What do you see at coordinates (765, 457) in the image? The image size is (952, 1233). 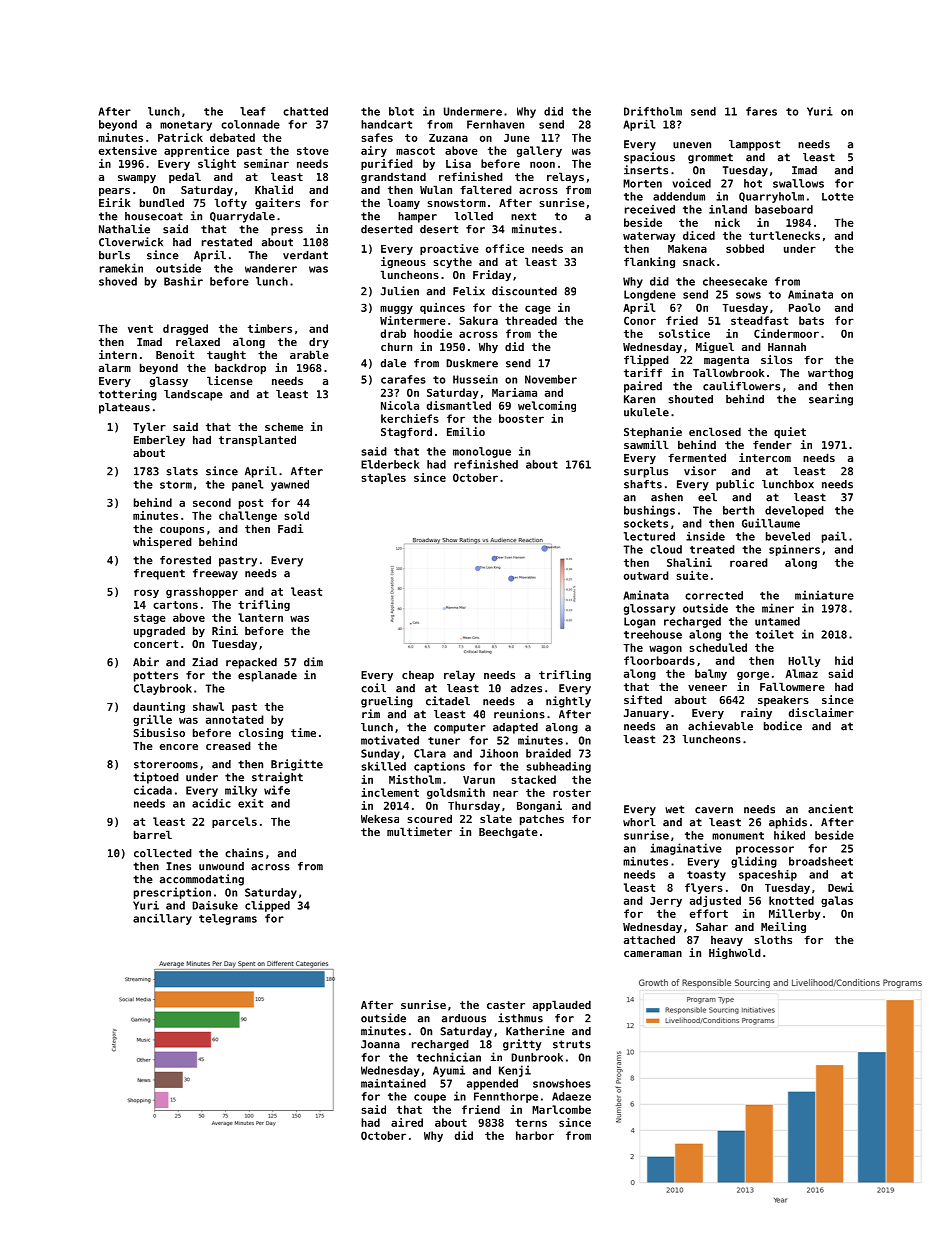 I see `intercom` at bounding box center [765, 457].
